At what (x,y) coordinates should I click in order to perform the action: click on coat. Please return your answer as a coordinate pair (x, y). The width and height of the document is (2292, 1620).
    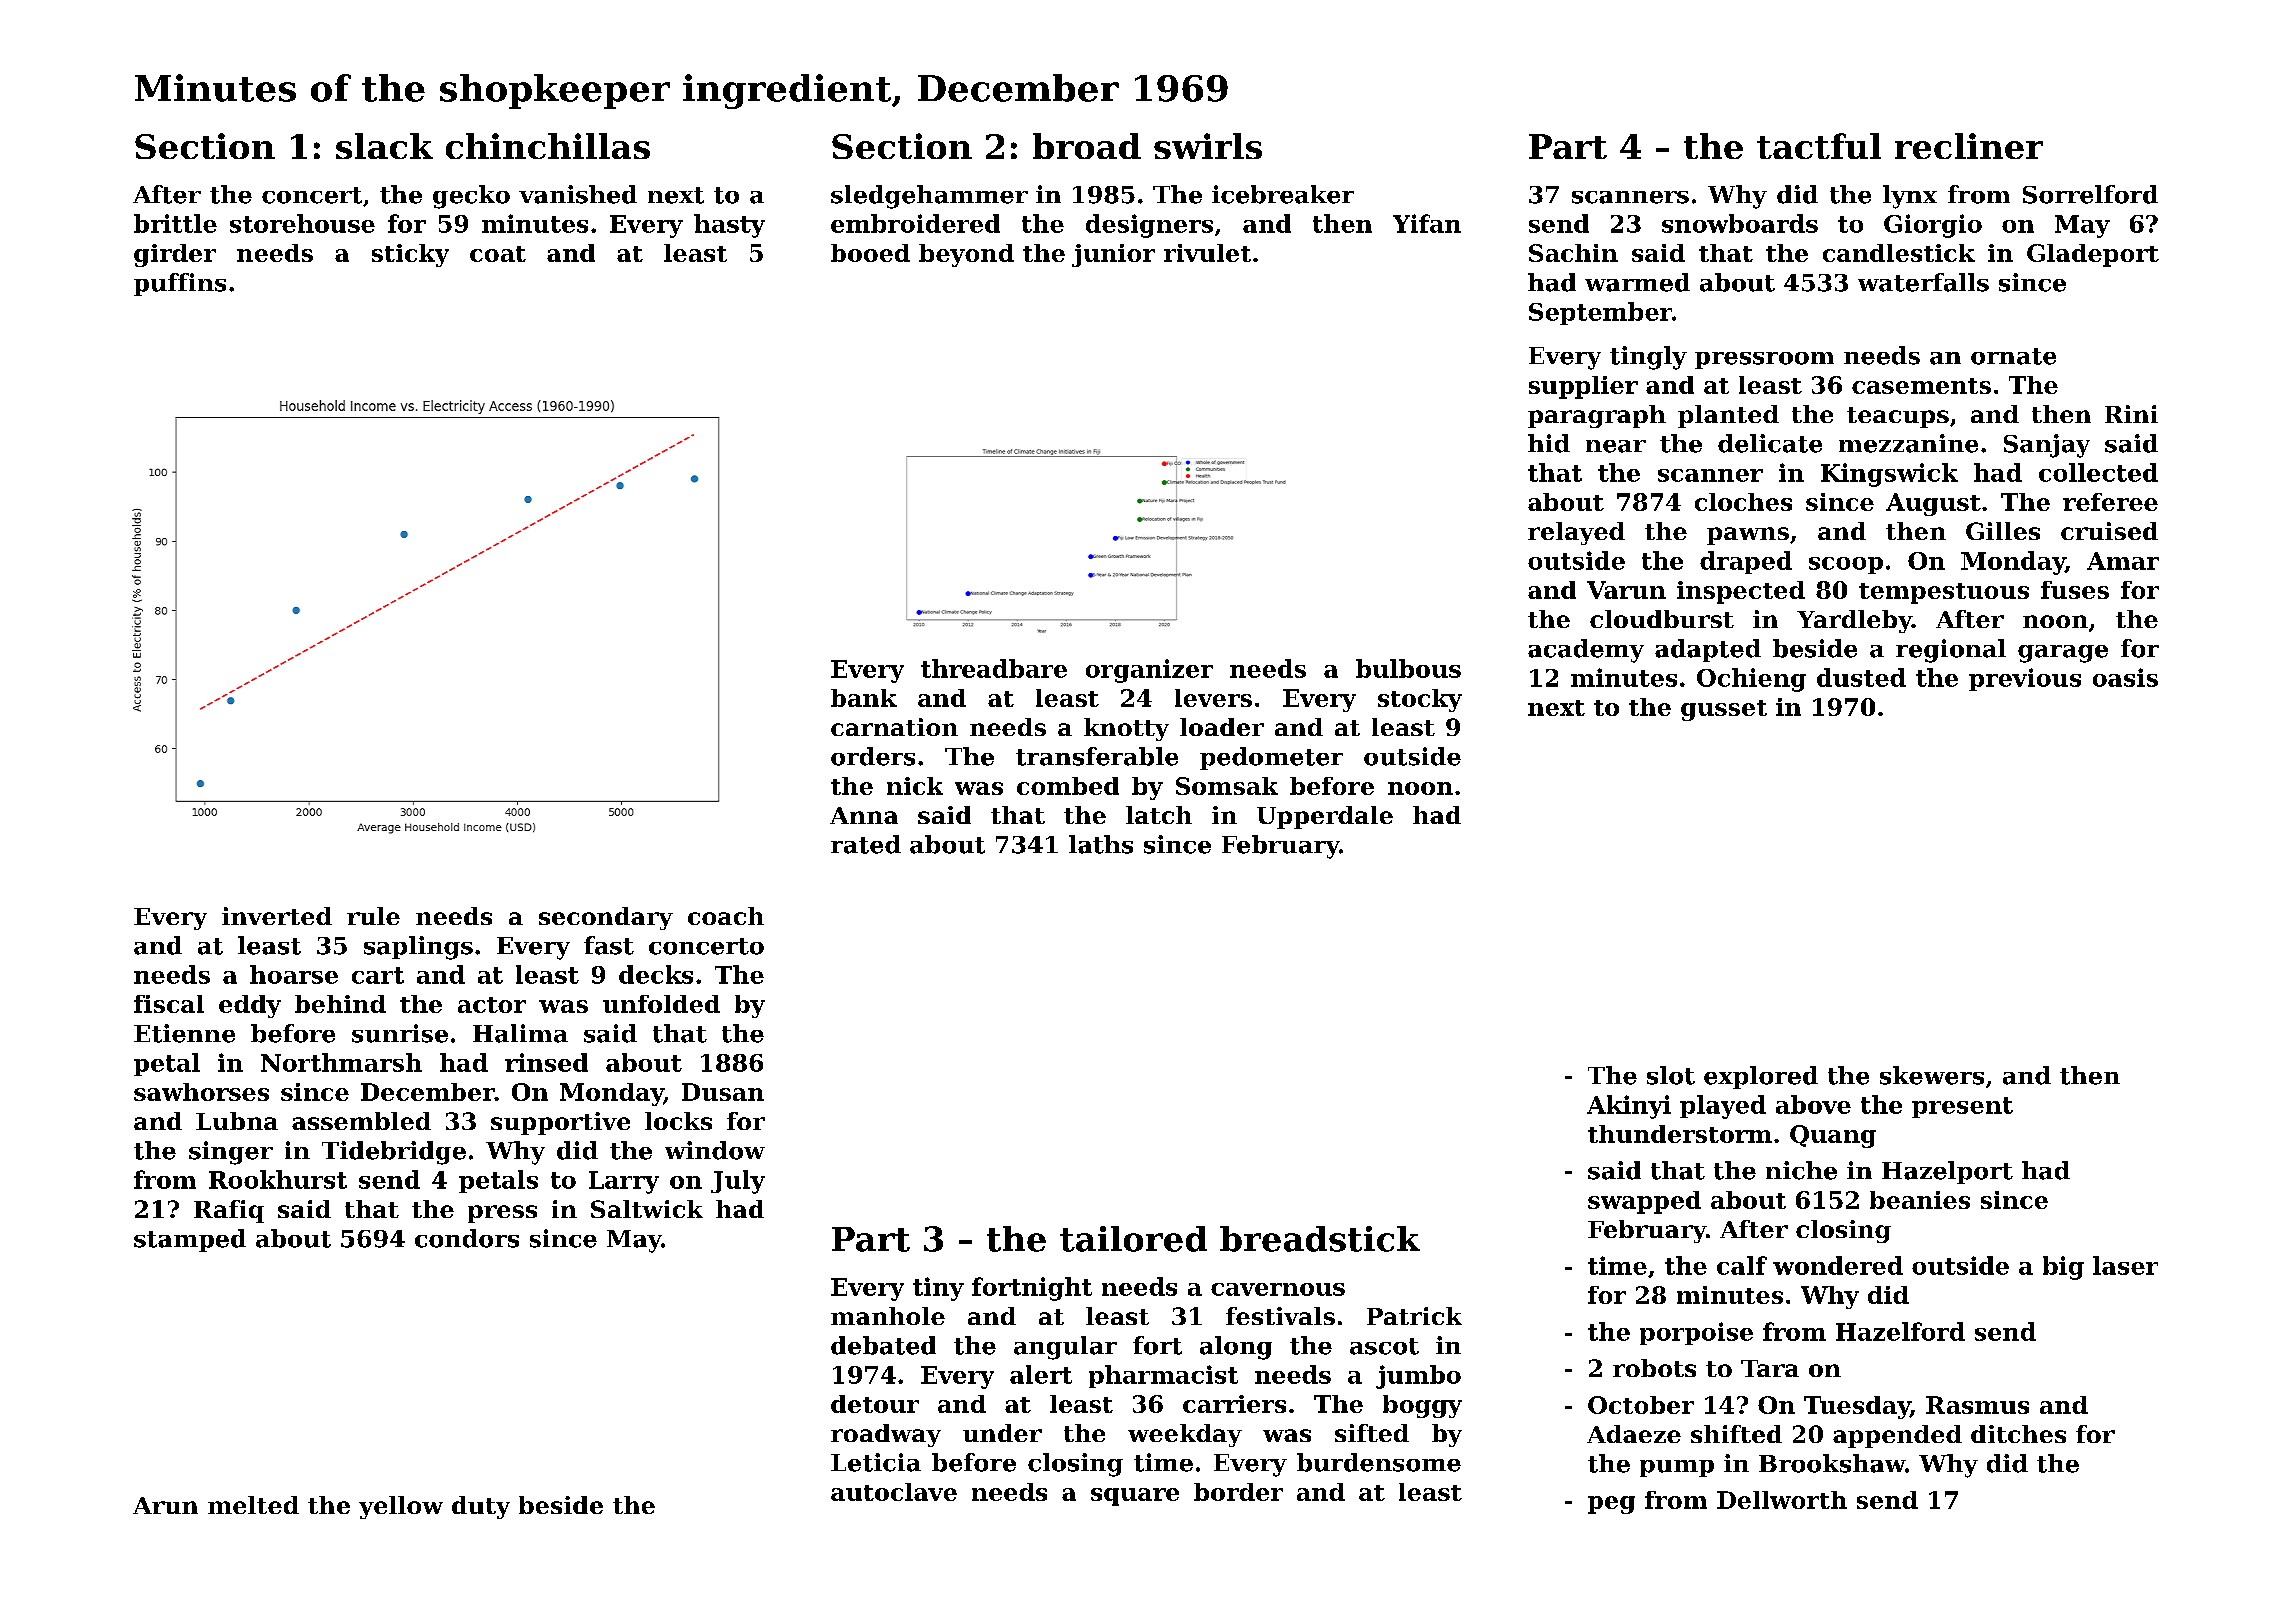
    Looking at the image, I should click on (498, 254).
